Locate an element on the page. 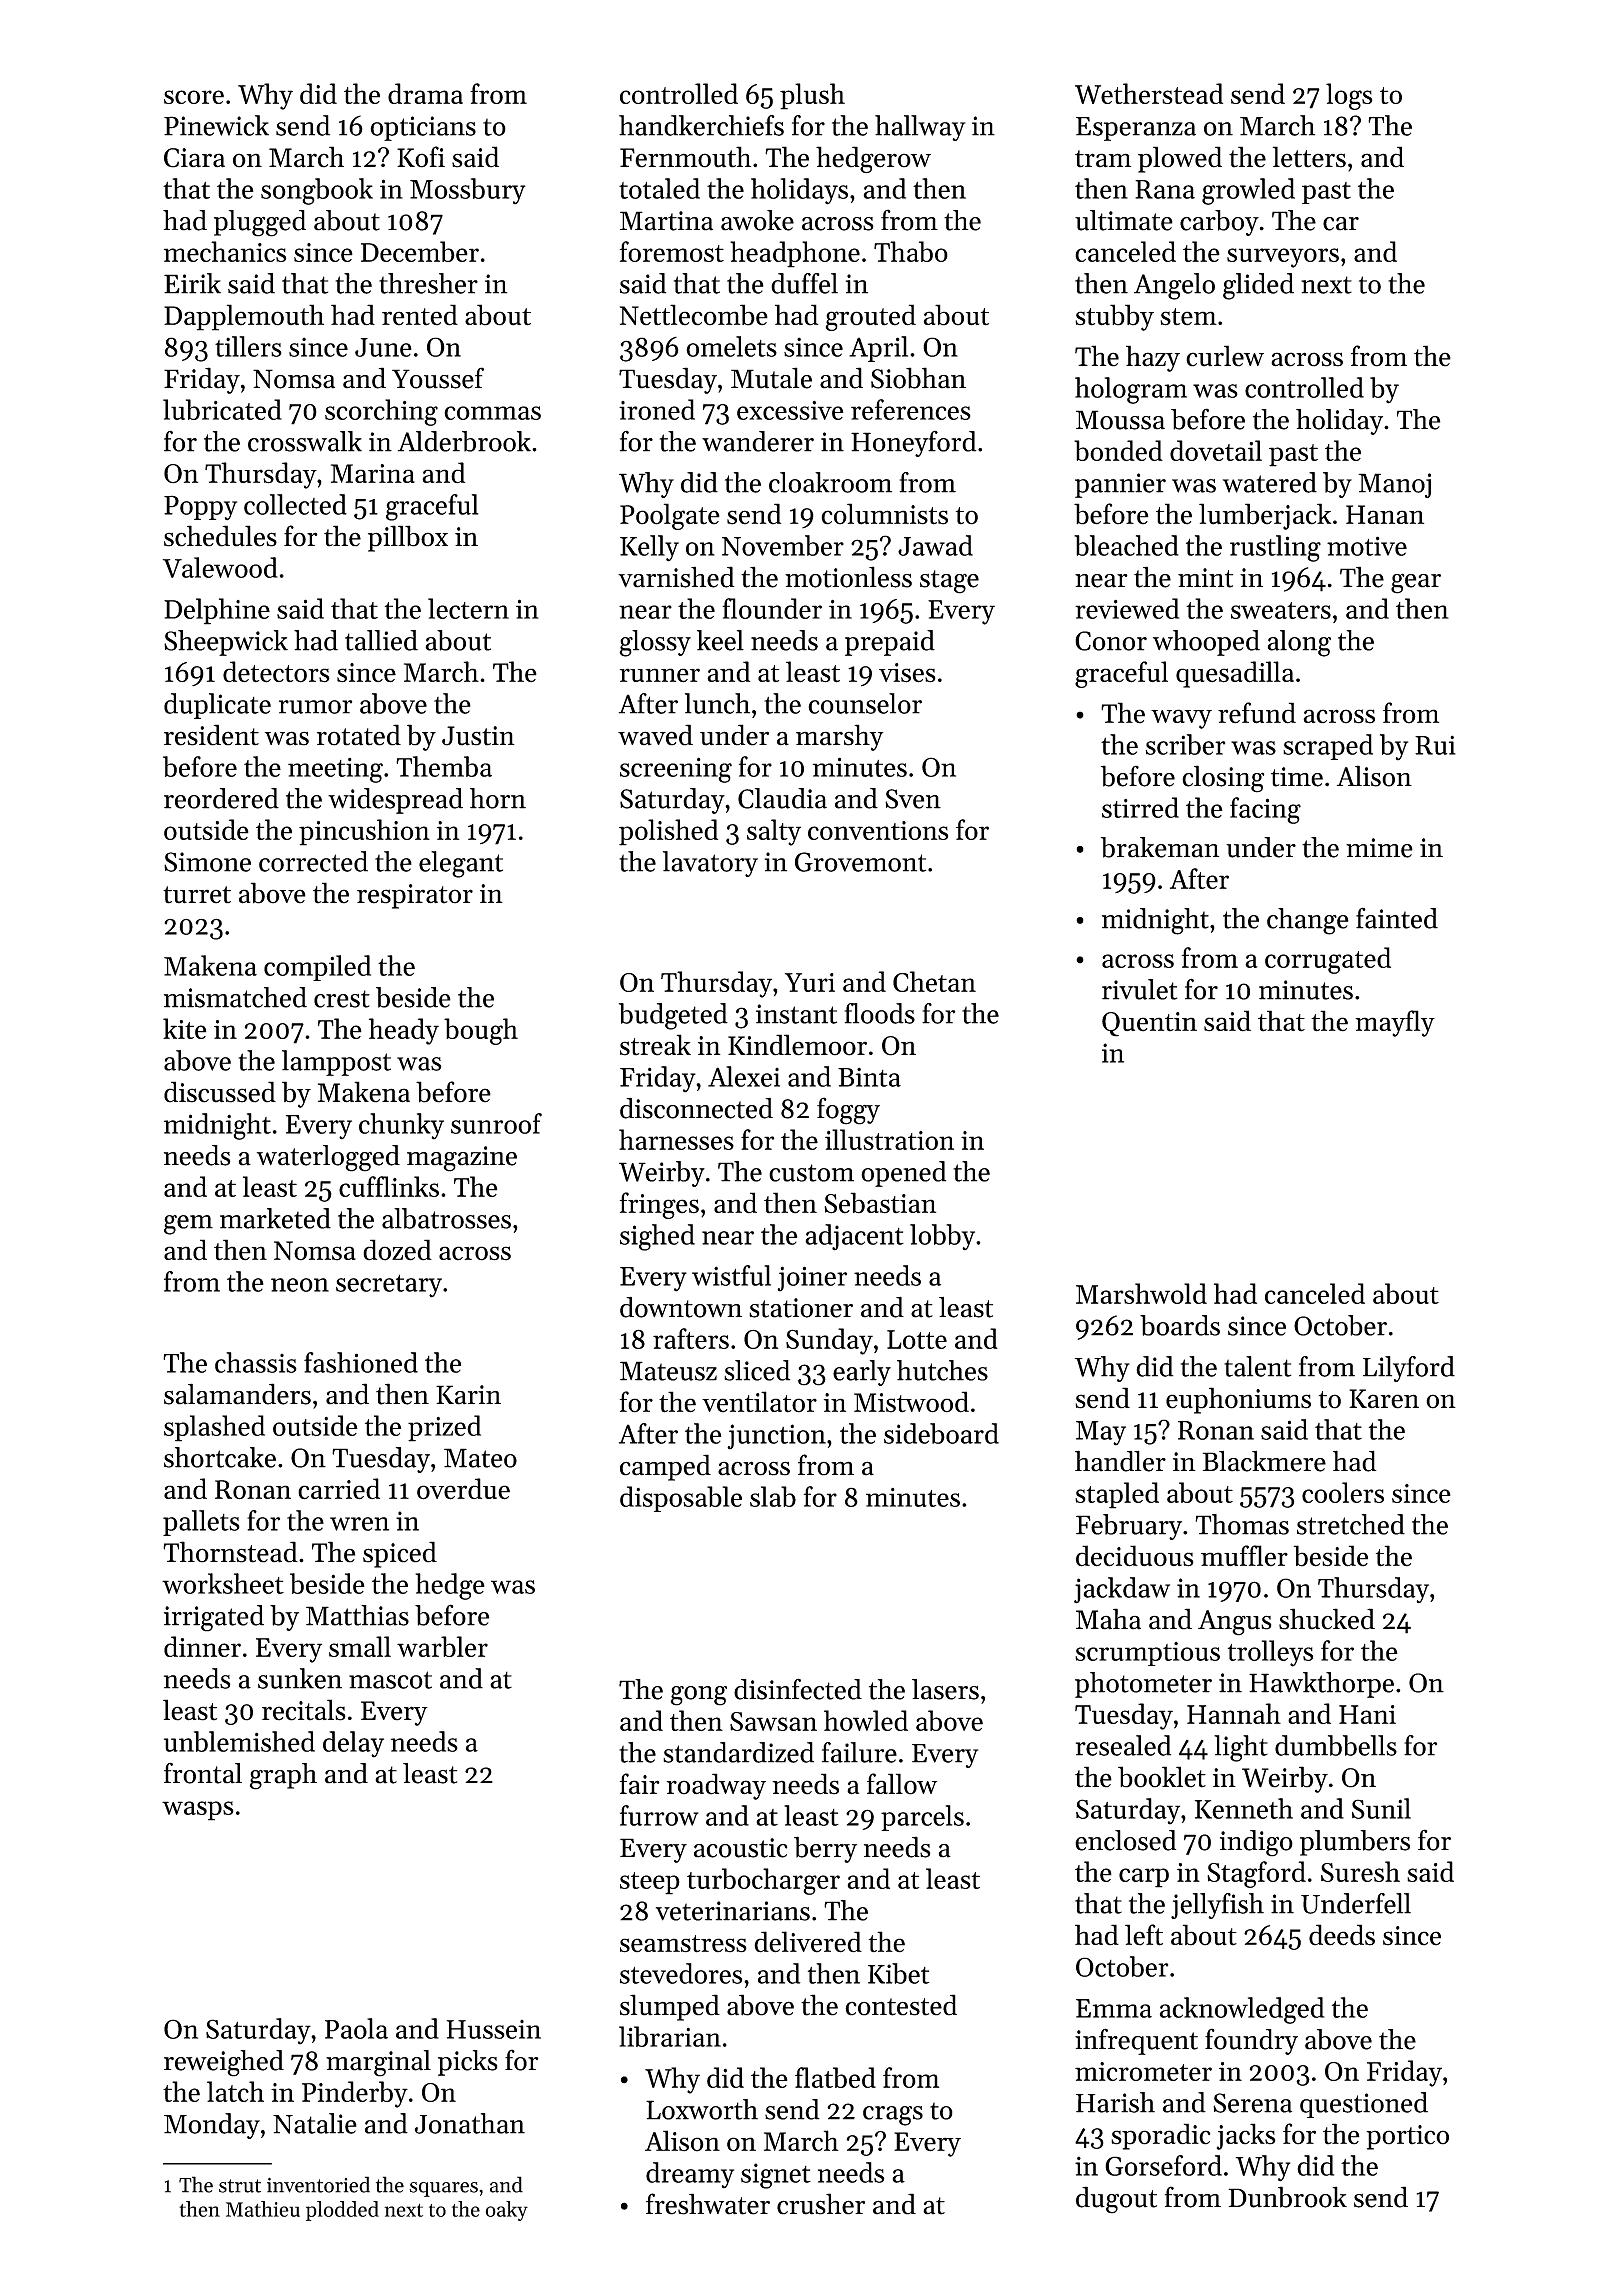  Monday is located at coordinates (212, 2126).
